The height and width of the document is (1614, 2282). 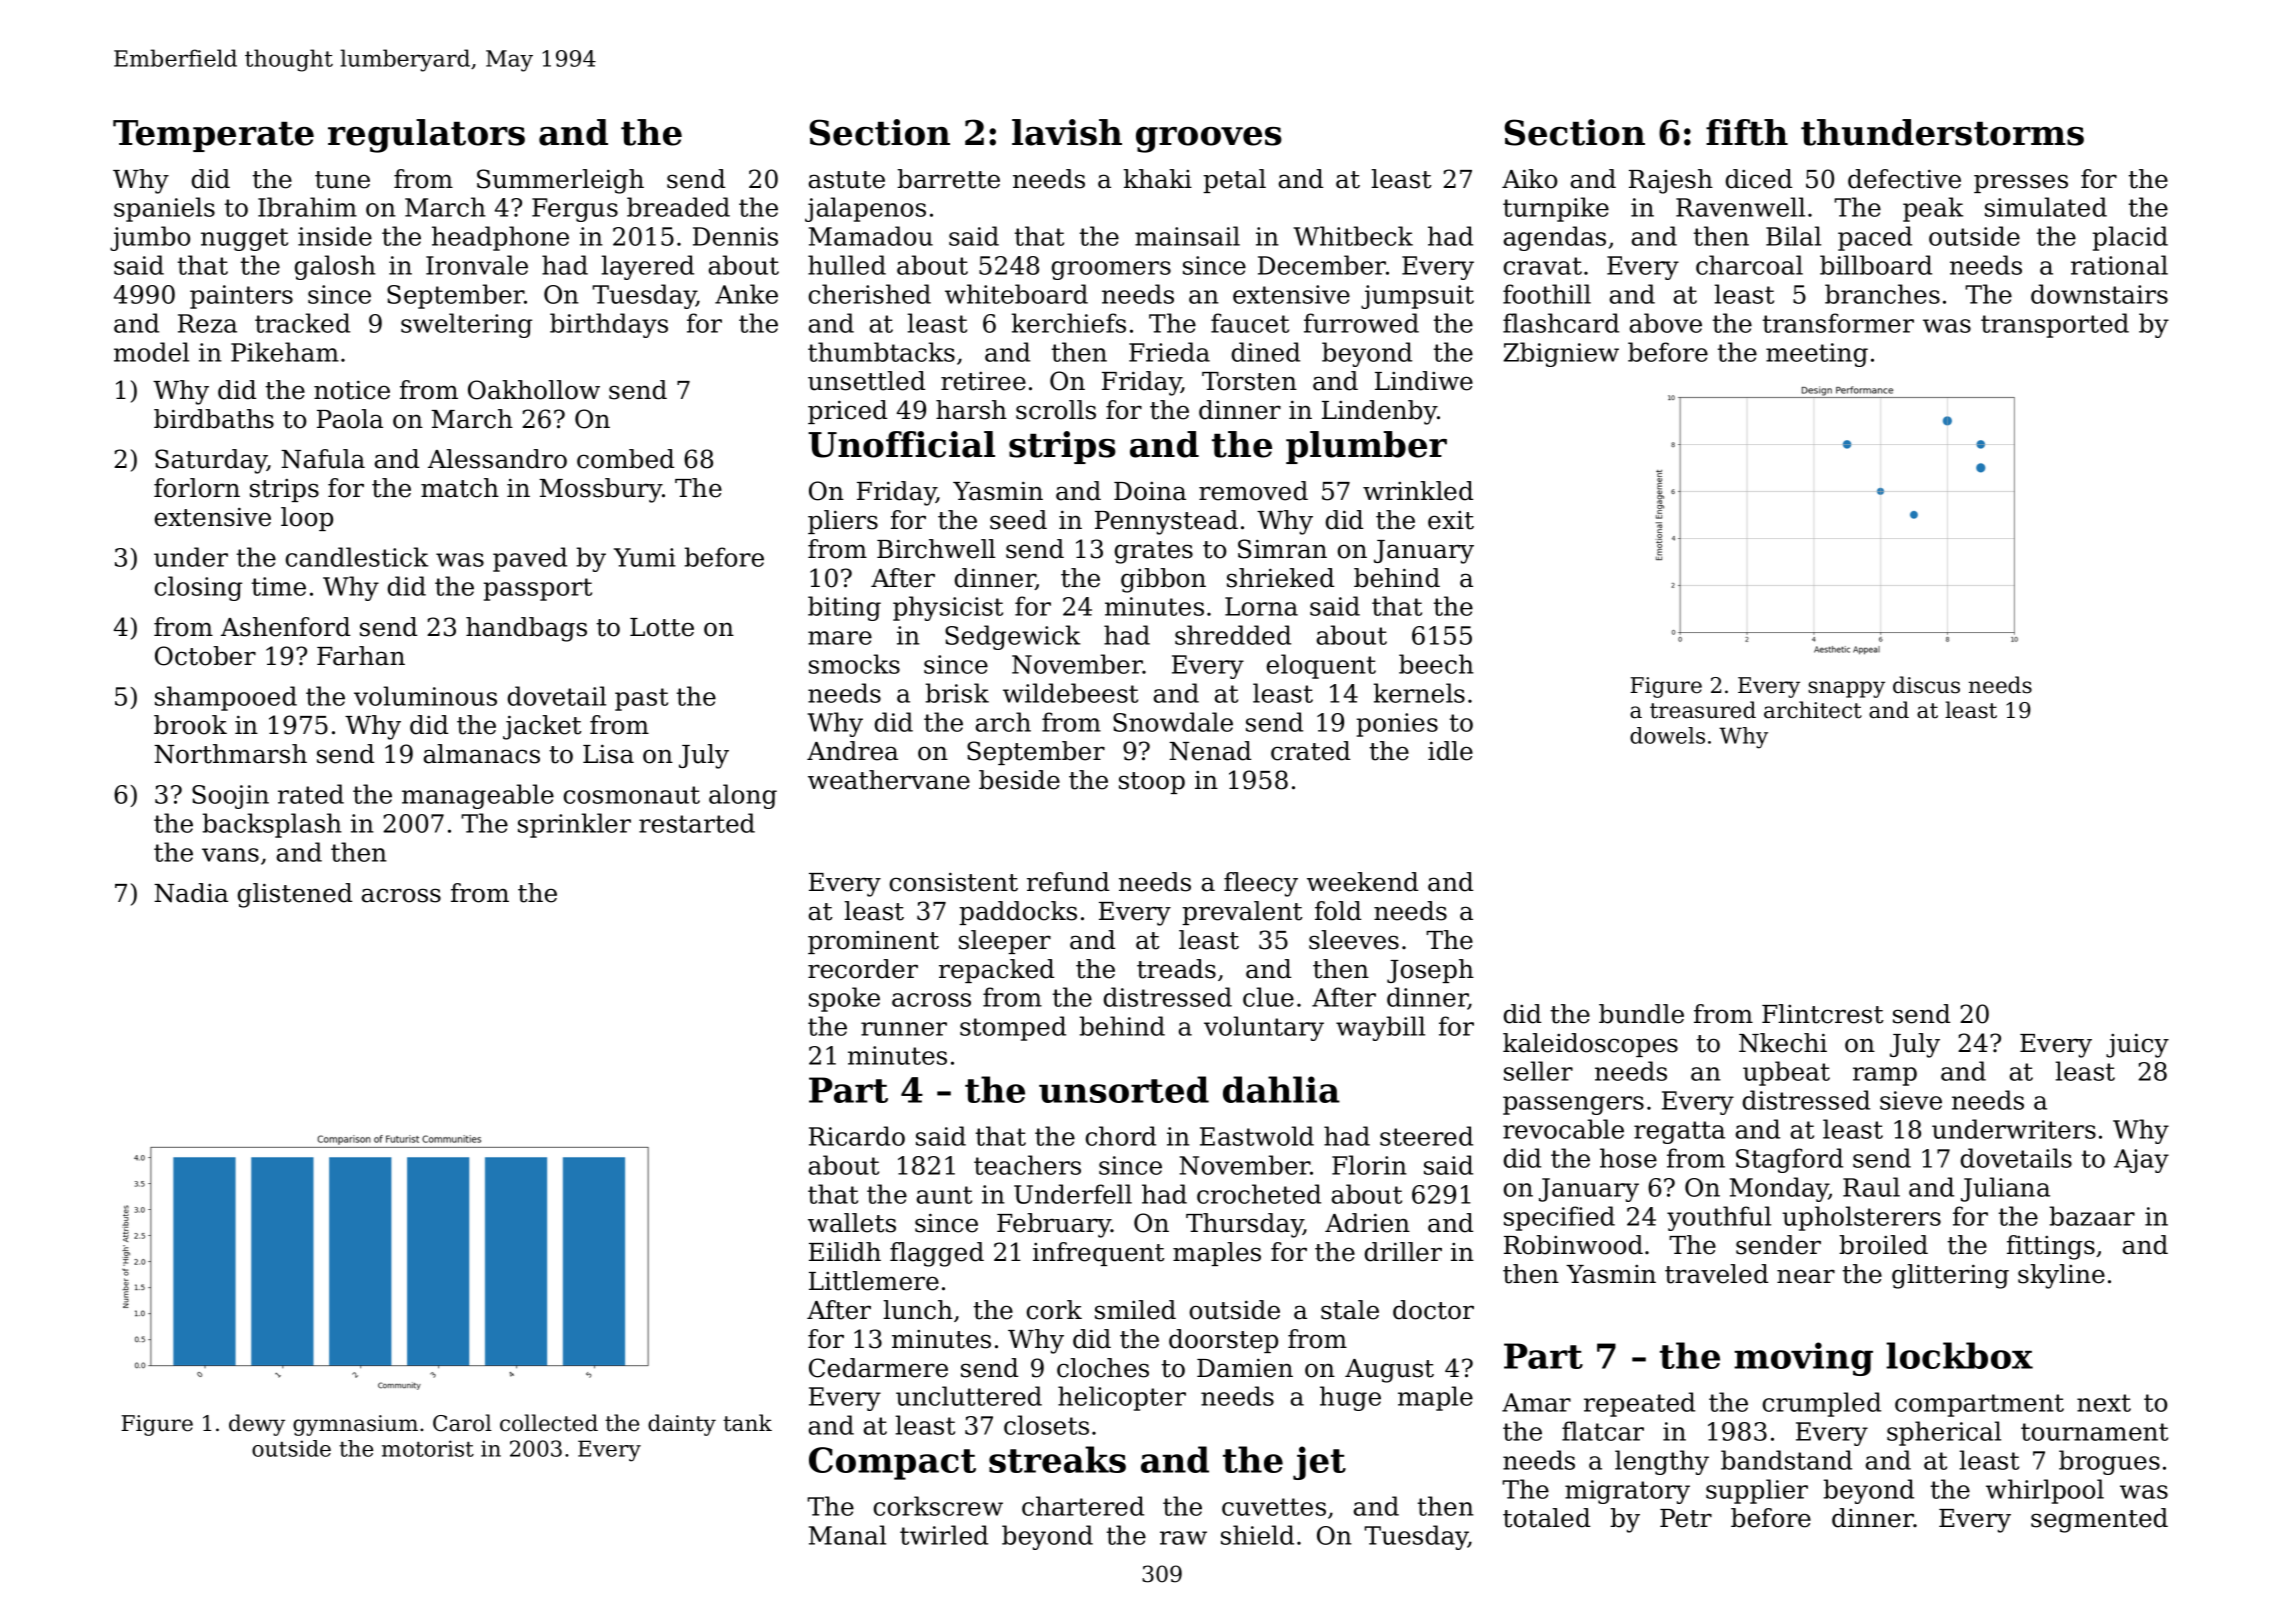 What do you see at coordinates (1703, 710) in the document?
I see `treasured` at bounding box center [1703, 710].
